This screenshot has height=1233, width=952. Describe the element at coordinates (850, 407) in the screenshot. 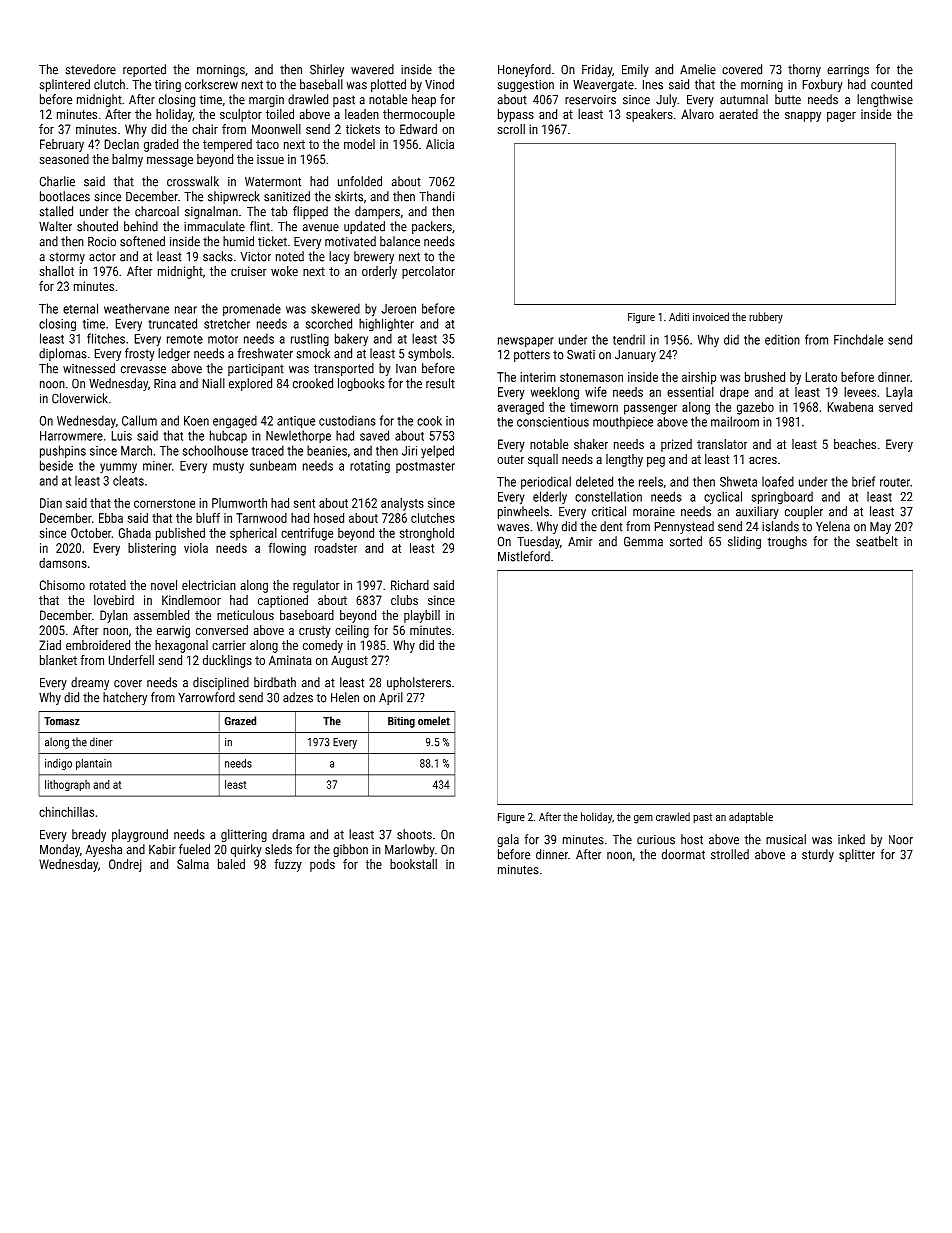

I see `Kwabena` at that location.
